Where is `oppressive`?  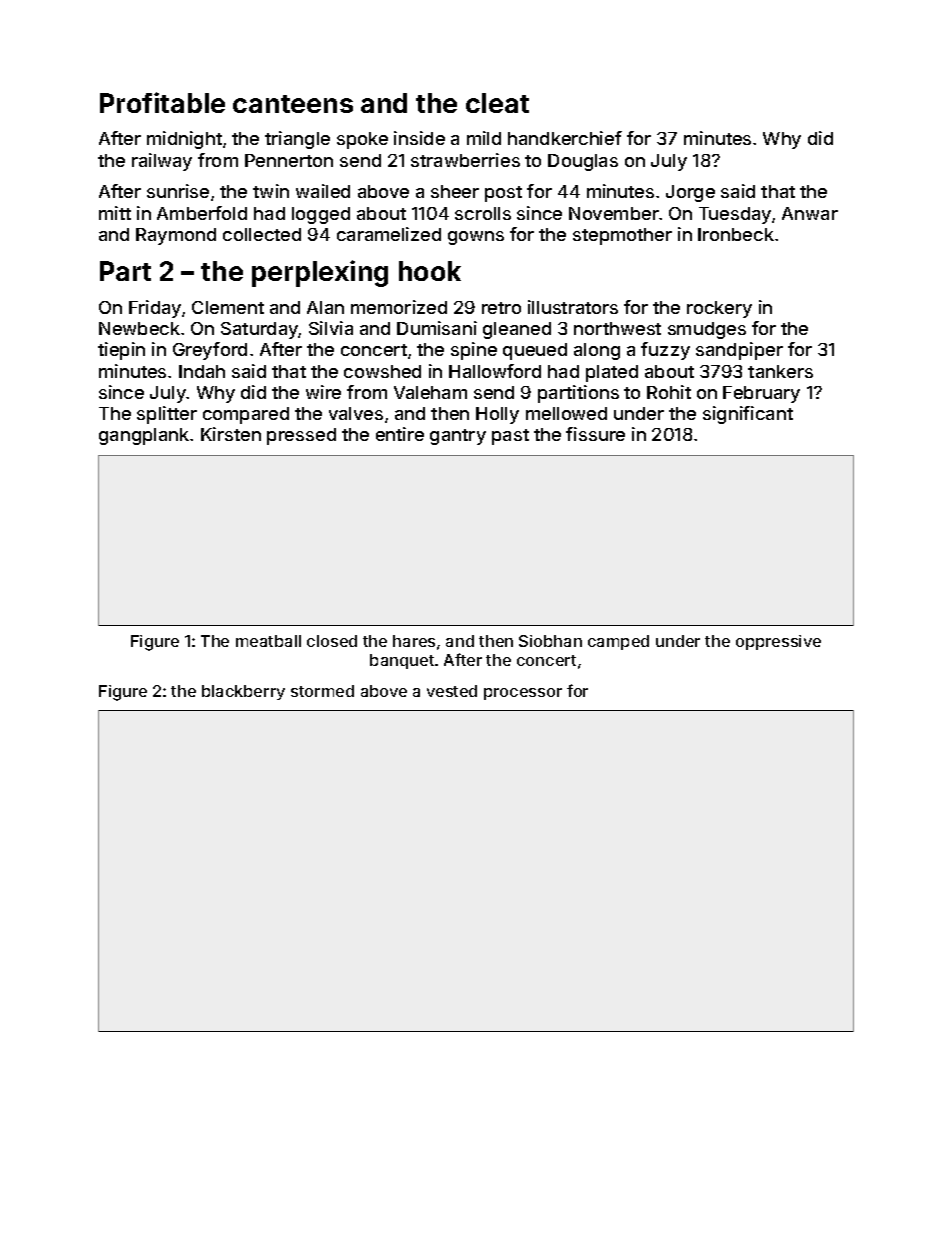
oppressive is located at coordinates (778, 642).
